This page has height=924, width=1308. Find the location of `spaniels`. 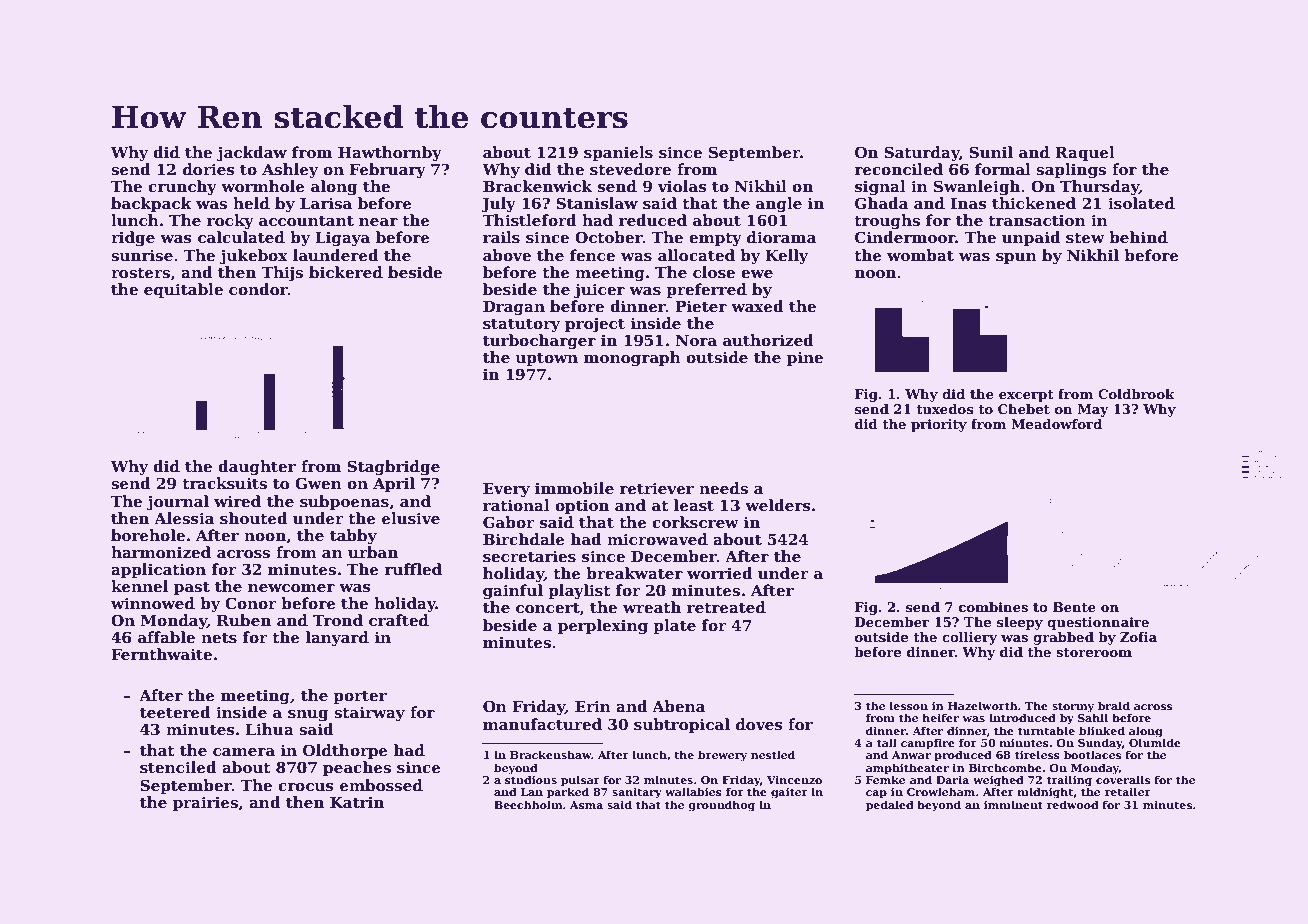

spaniels is located at coordinates (618, 153).
